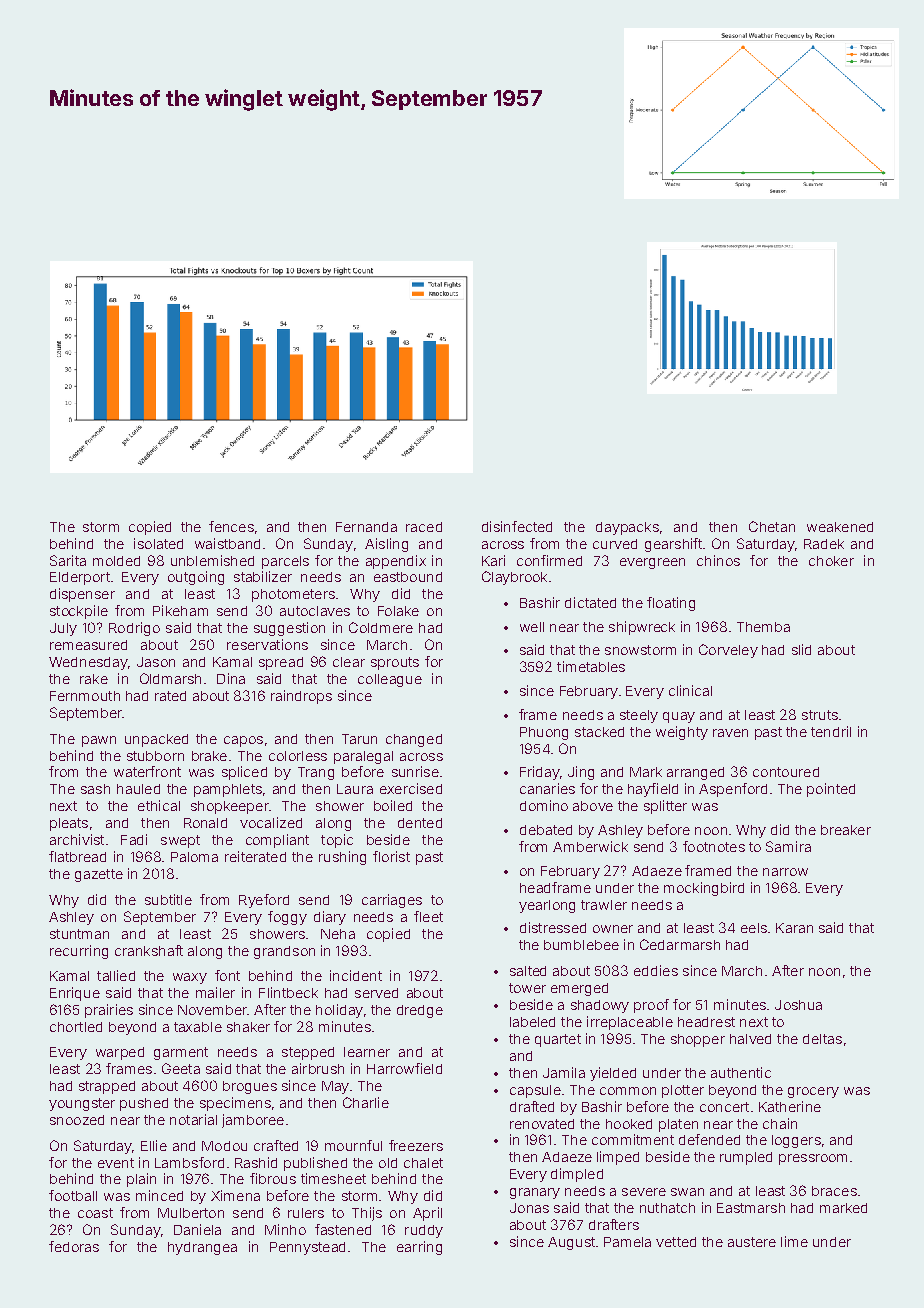 This document has height=1308, width=924. Describe the element at coordinates (231, 526) in the document. I see `fences` at that location.
